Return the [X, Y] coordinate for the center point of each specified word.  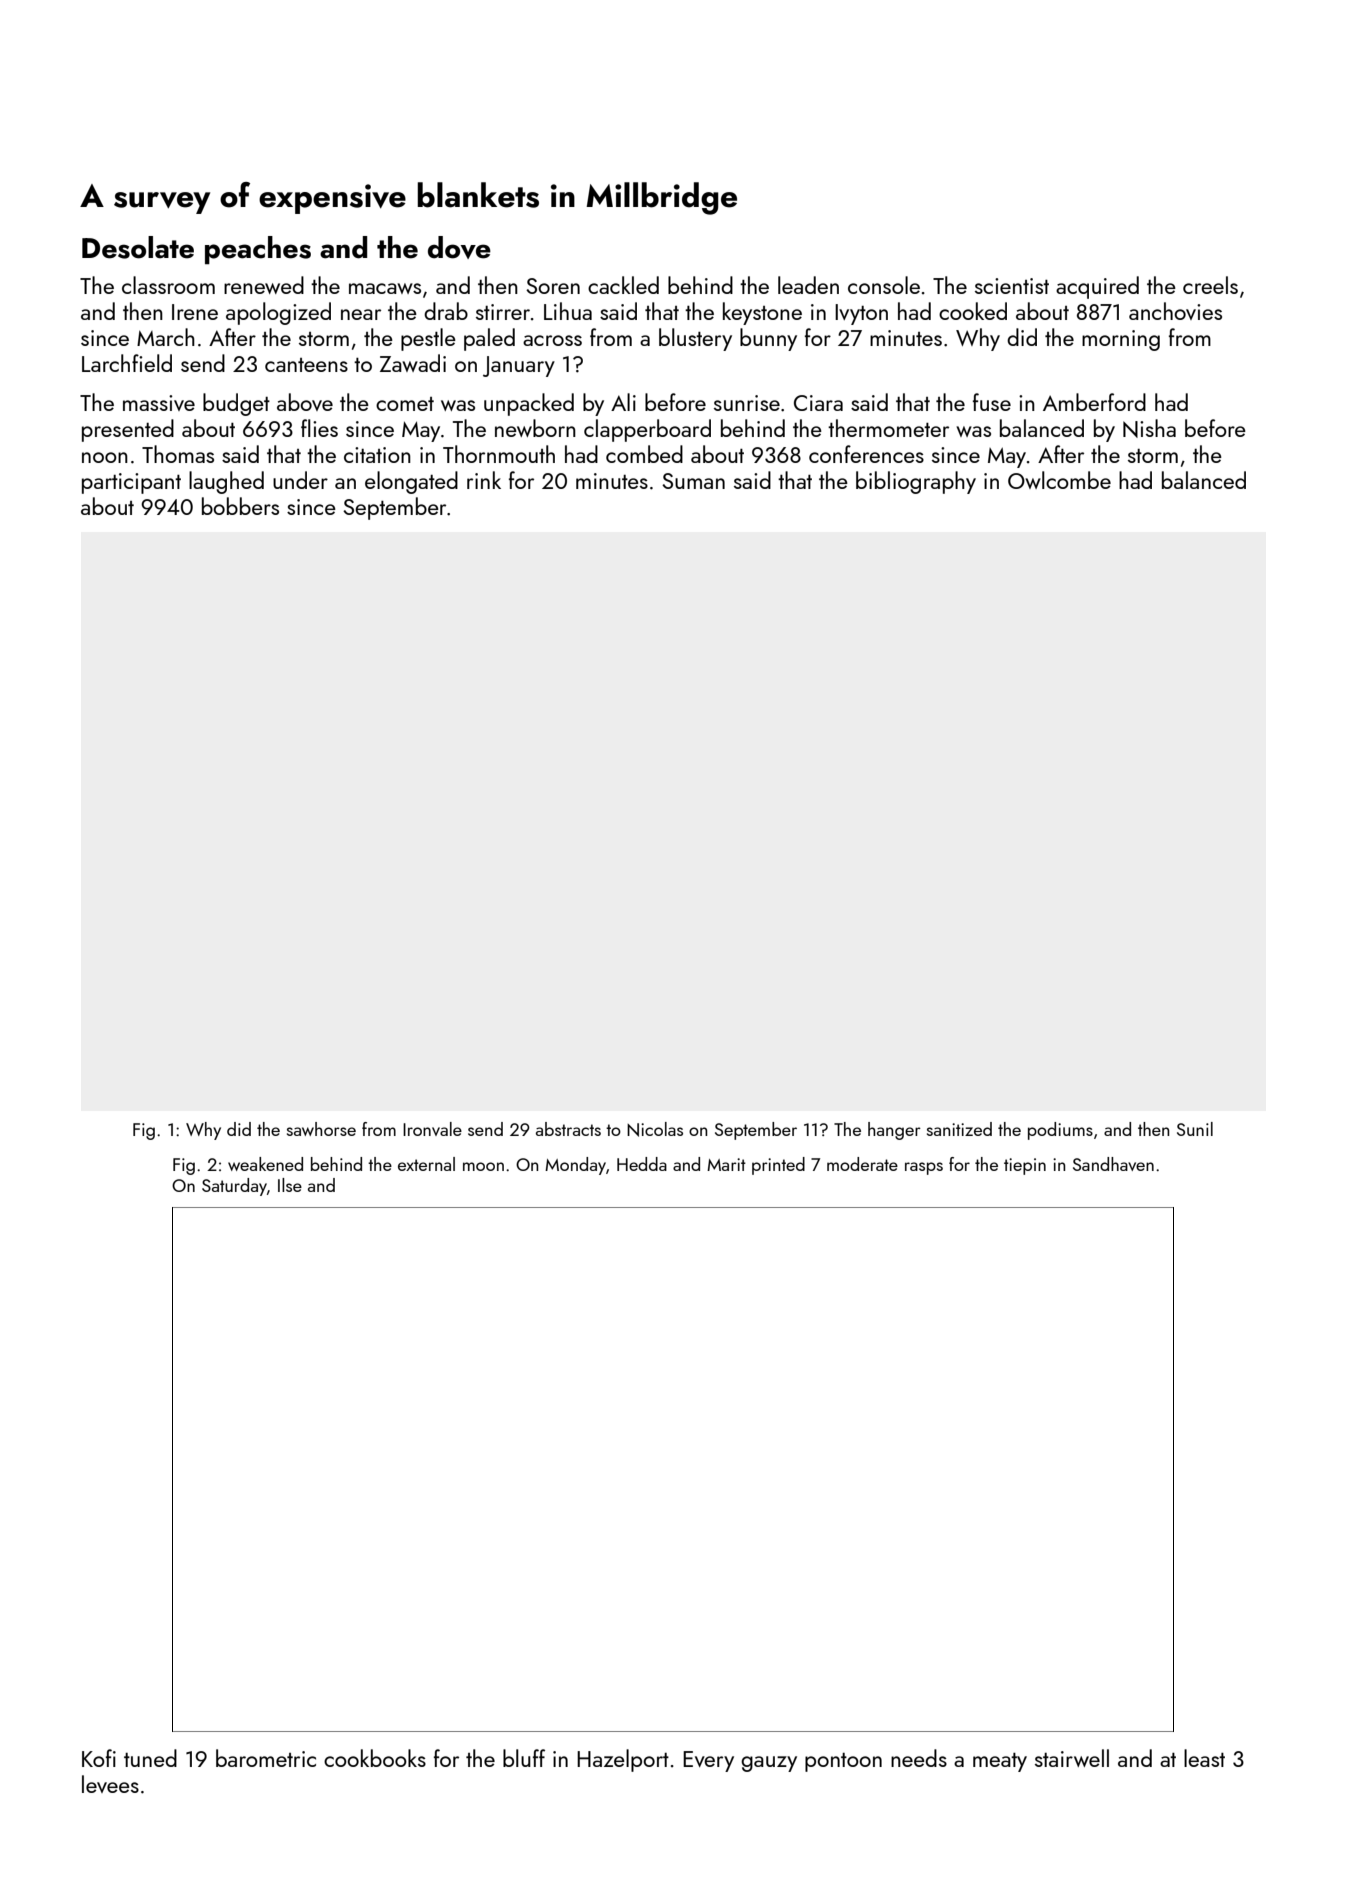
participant [131, 483]
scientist [1012, 286]
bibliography [916, 482]
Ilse [290, 1185]
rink [484, 480]
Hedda [642, 1164]
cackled [623, 285]
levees [110, 1784]
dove [459, 247]
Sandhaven [1113, 1164]
